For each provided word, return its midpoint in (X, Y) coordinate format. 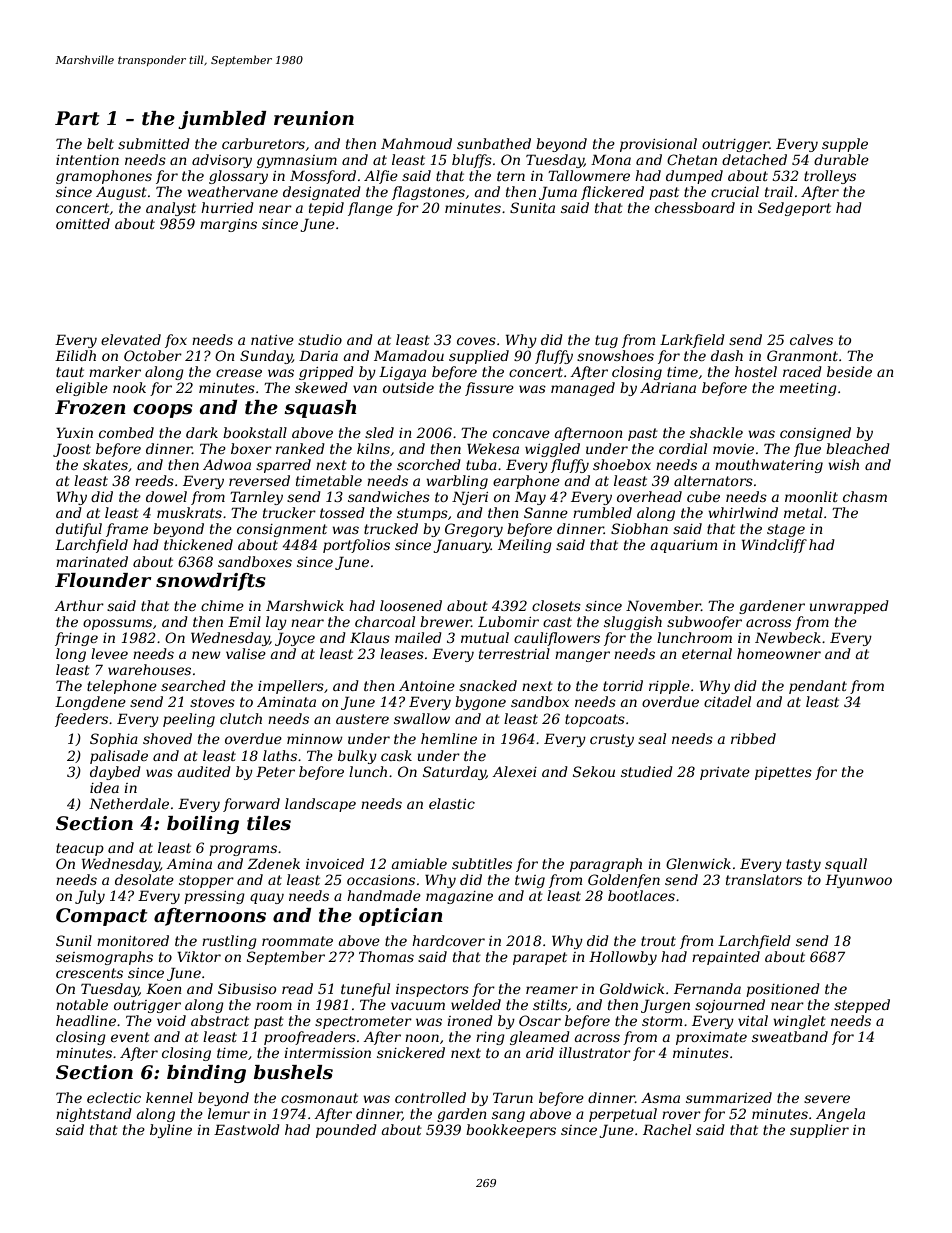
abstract (220, 1020)
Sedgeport (794, 209)
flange (370, 209)
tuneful (365, 990)
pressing (214, 897)
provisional (658, 145)
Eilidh (75, 355)
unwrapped (849, 607)
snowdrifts (211, 582)
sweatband (790, 1036)
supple (845, 145)
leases (402, 653)
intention (87, 160)
